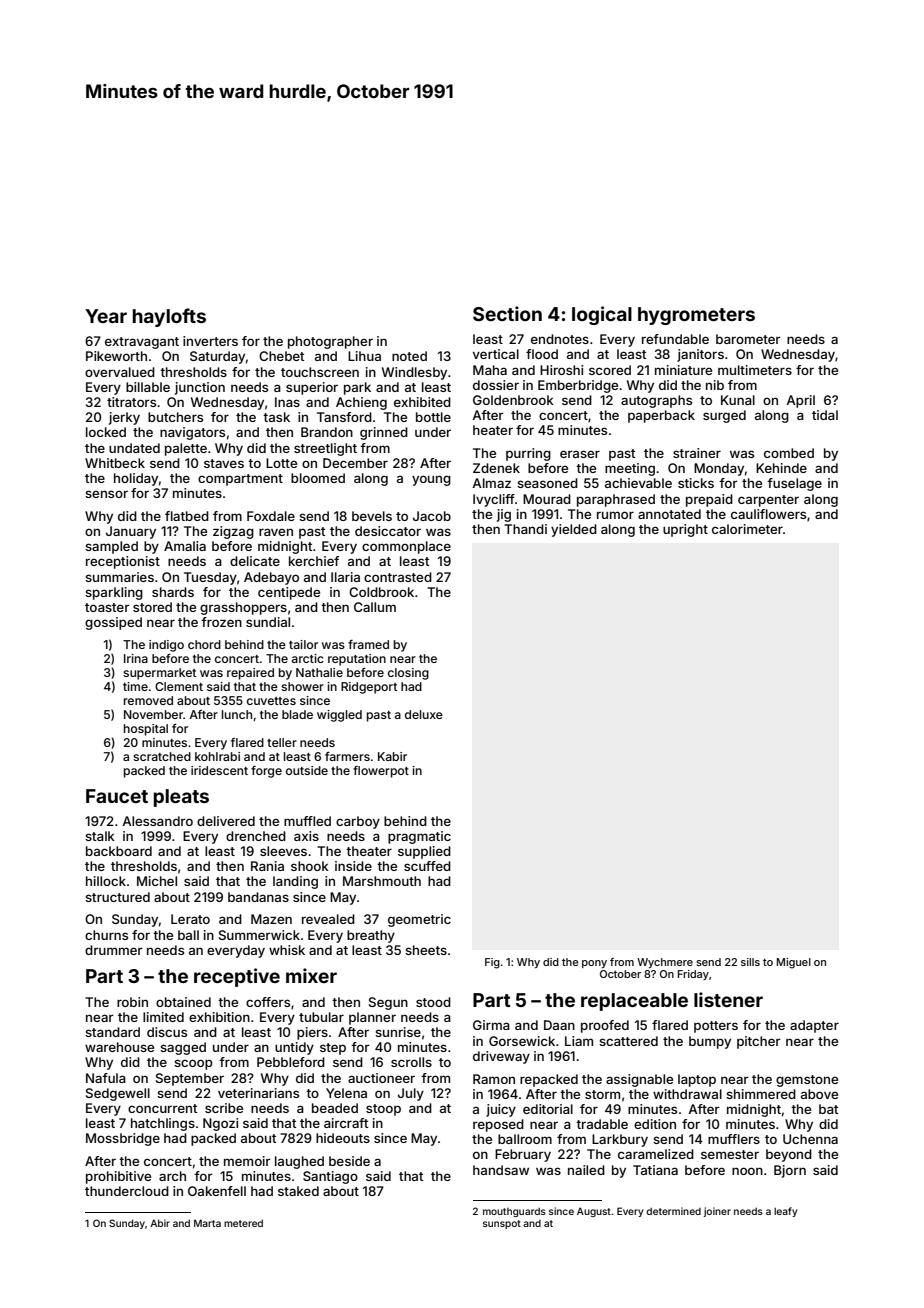 Image resolution: width=924 pixels, height=1308 pixels. I want to click on teller, so click(282, 742).
